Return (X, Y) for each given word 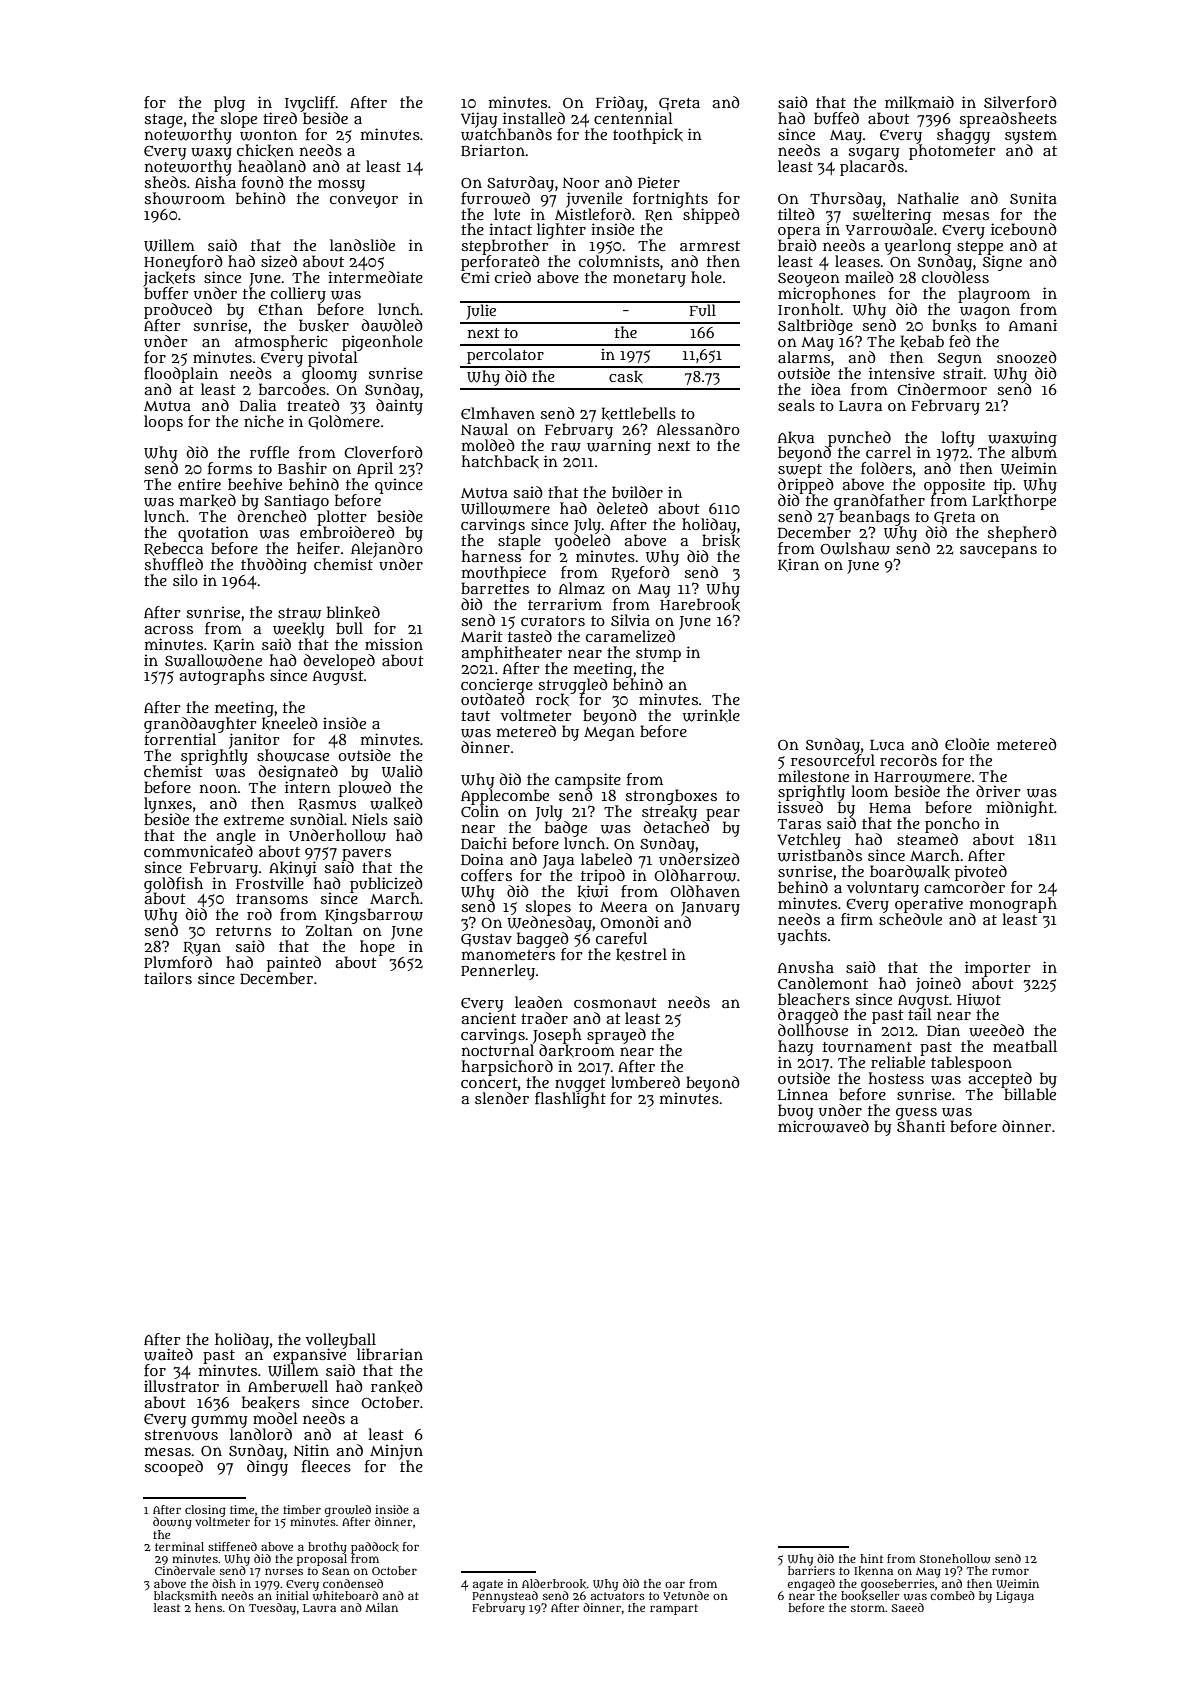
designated (298, 773)
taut (475, 716)
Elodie (967, 744)
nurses (284, 1571)
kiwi (592, 891)
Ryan (202, 949)
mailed (869, 277)
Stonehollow (955, 1559)
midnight (1020, 809)
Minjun (396, 1452)
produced (178, 311)
